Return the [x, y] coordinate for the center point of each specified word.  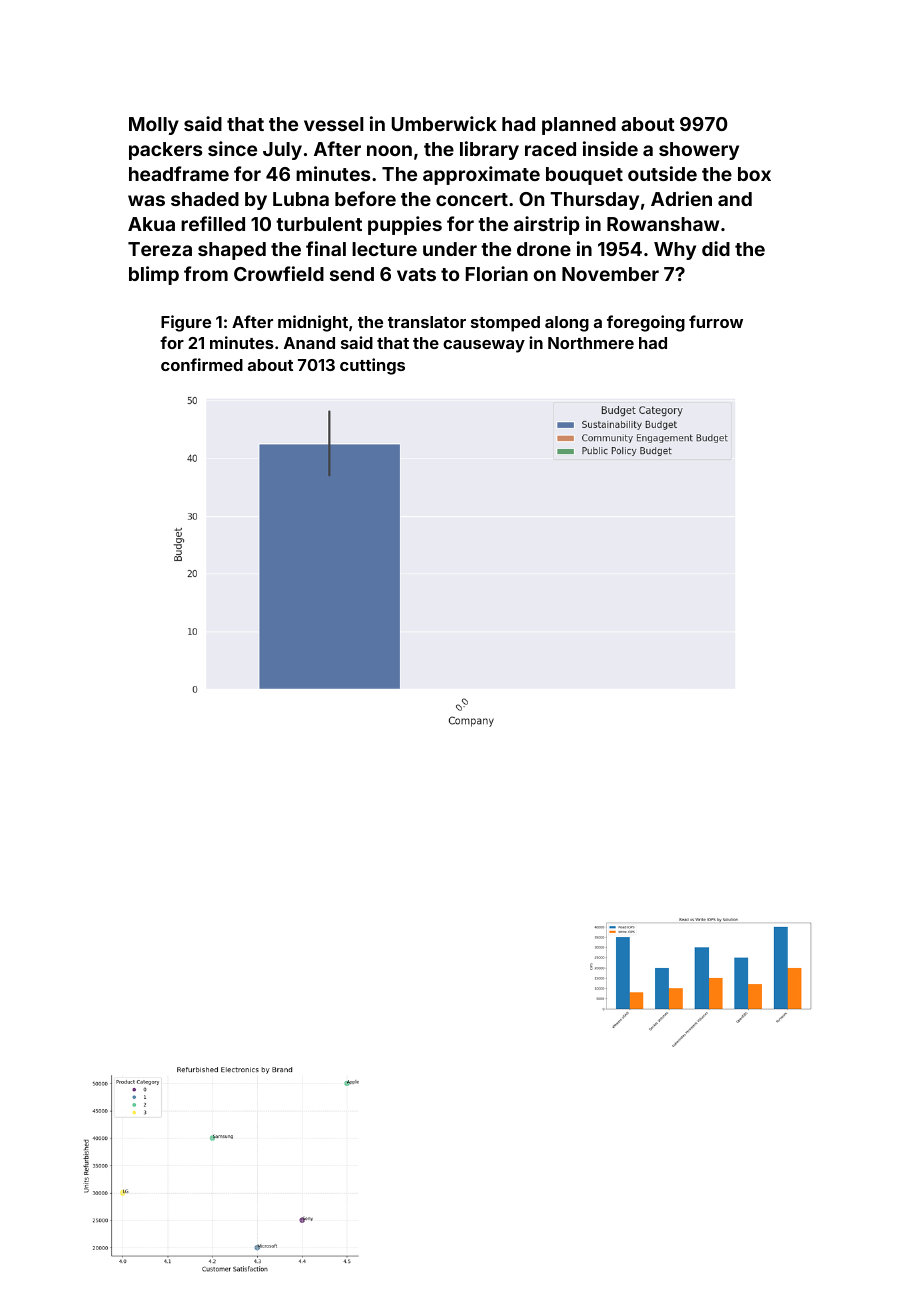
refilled [213, 223]
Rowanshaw [663, 224]
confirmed [202, 364]
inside [610, 148]
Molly [154, 126]
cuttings [372, 366]
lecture [384, 249]
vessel [334, 124]
